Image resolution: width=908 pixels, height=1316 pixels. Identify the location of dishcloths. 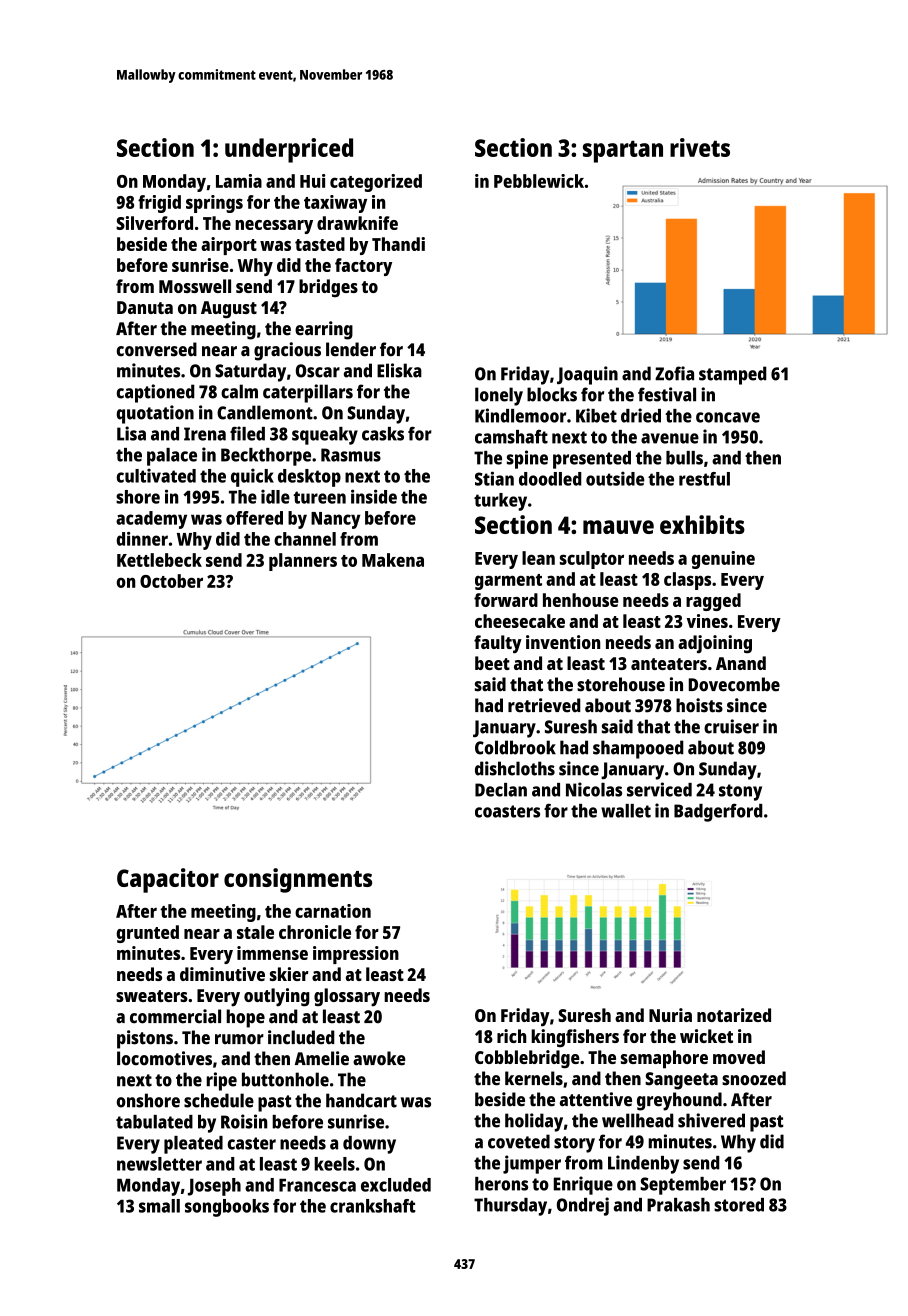
(515, 768).
